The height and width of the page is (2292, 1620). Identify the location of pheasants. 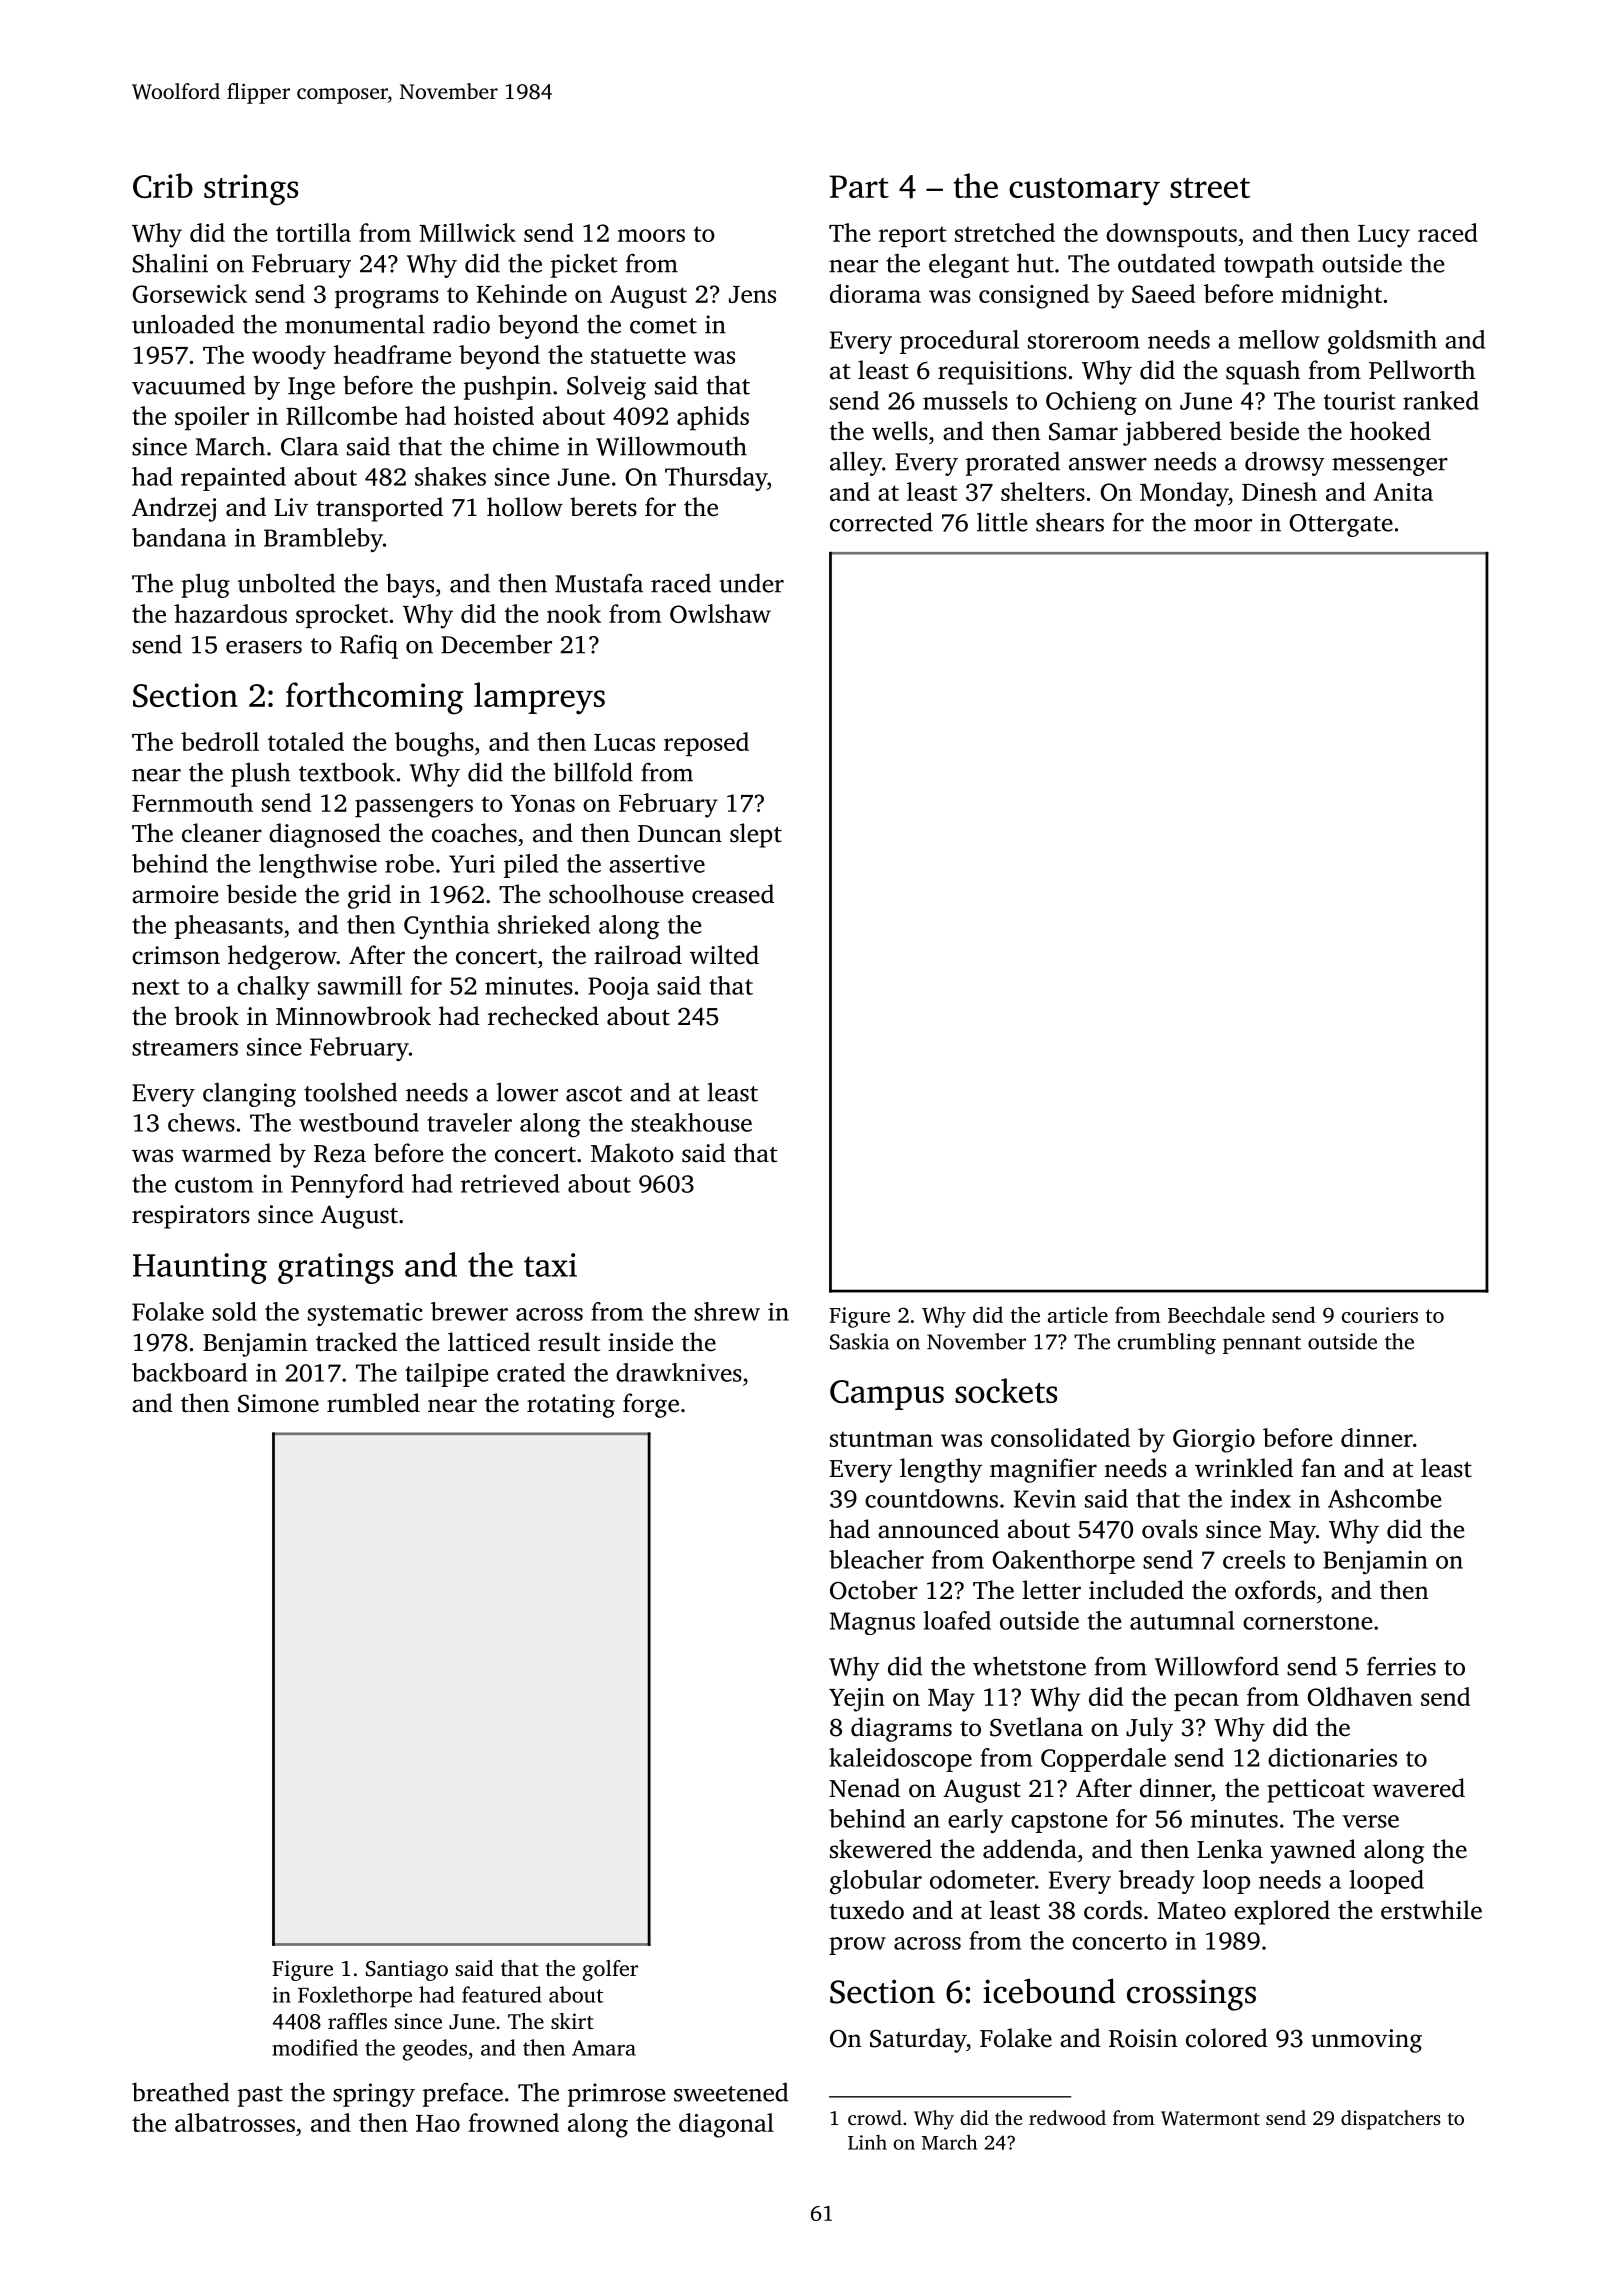
(229, 927).
